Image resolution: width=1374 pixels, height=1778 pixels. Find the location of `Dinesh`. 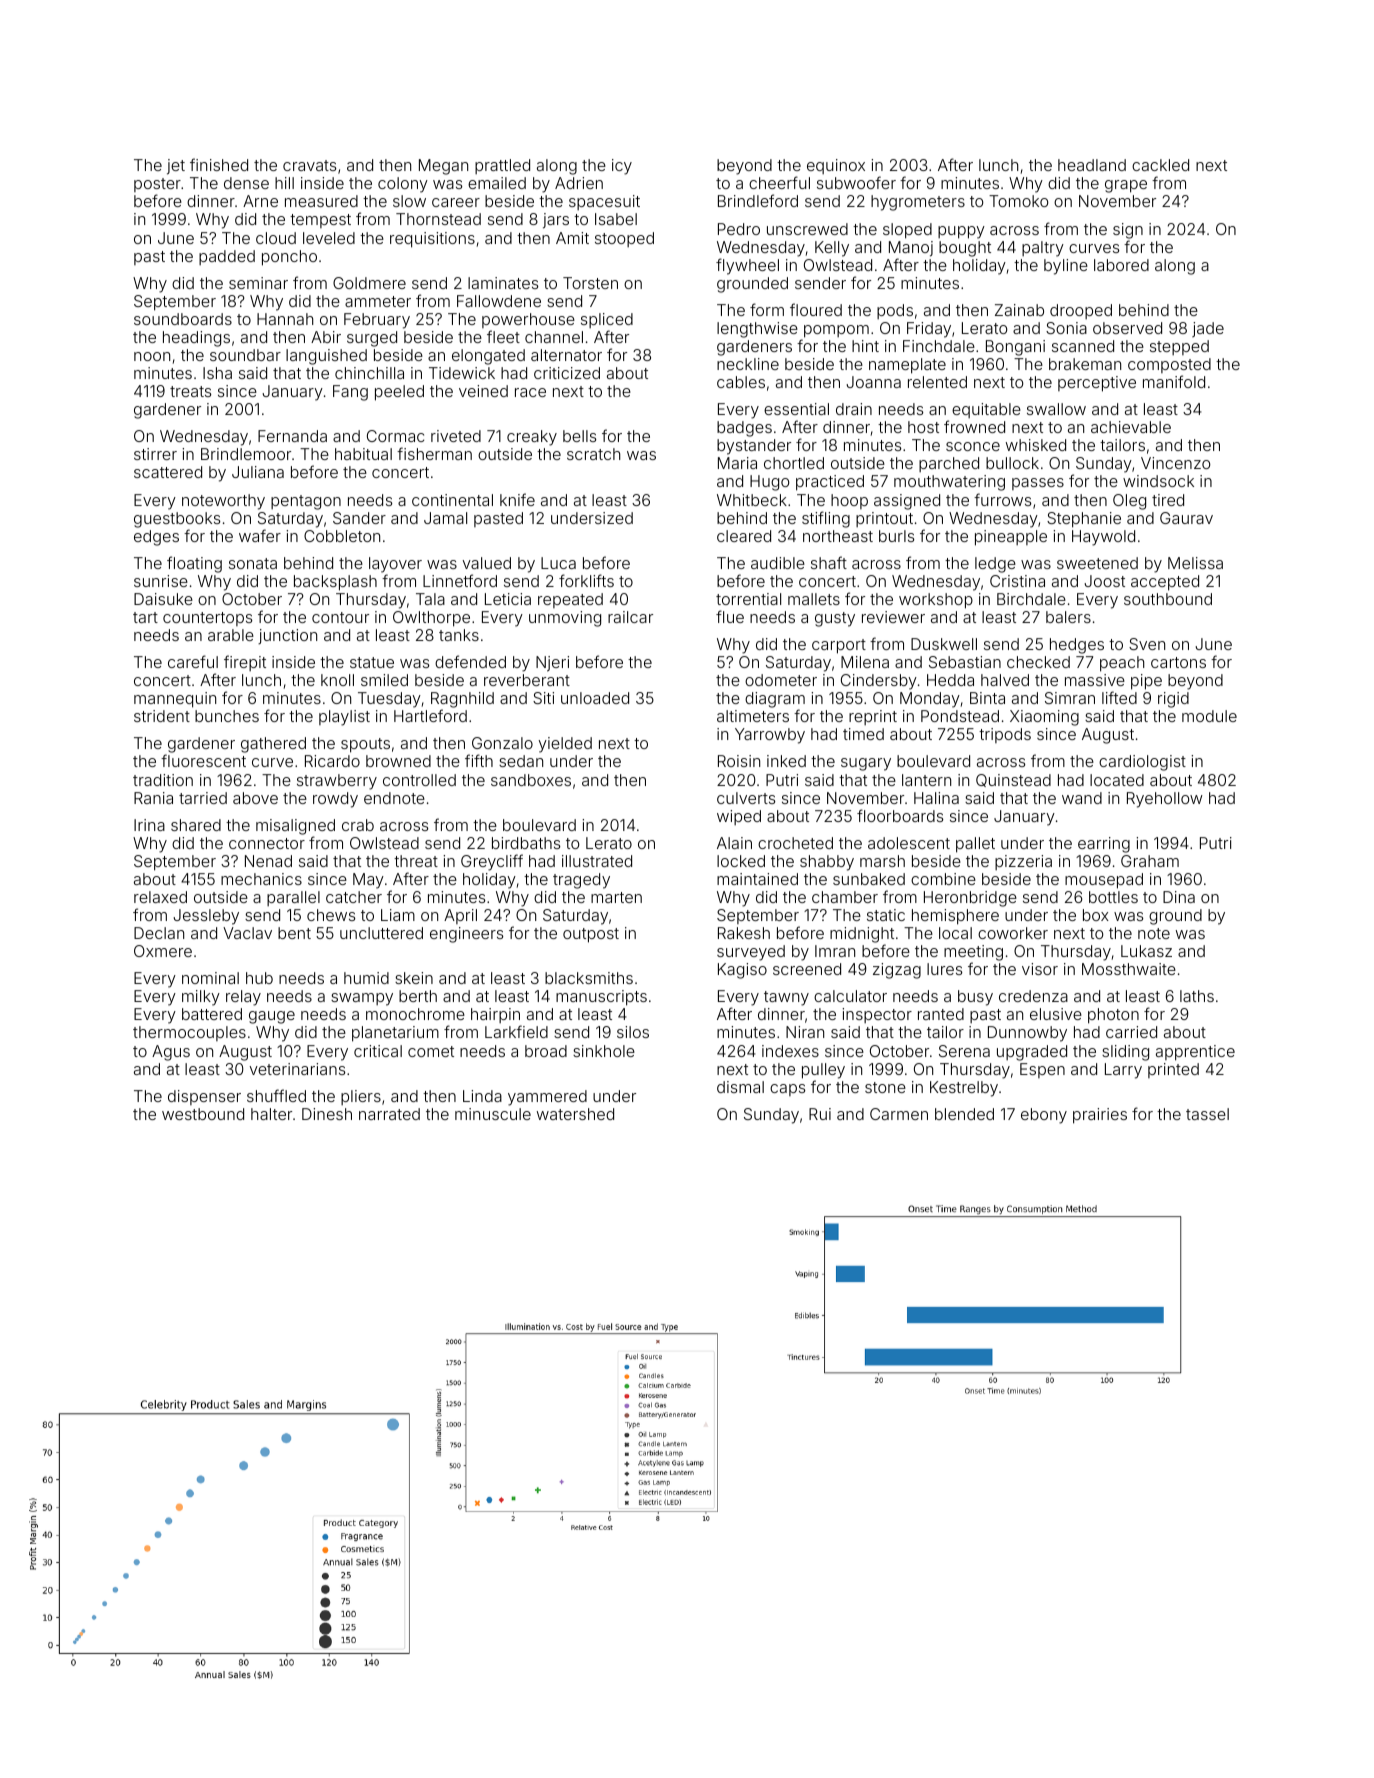

Dinesh is located at coordinates (327, 1114).
